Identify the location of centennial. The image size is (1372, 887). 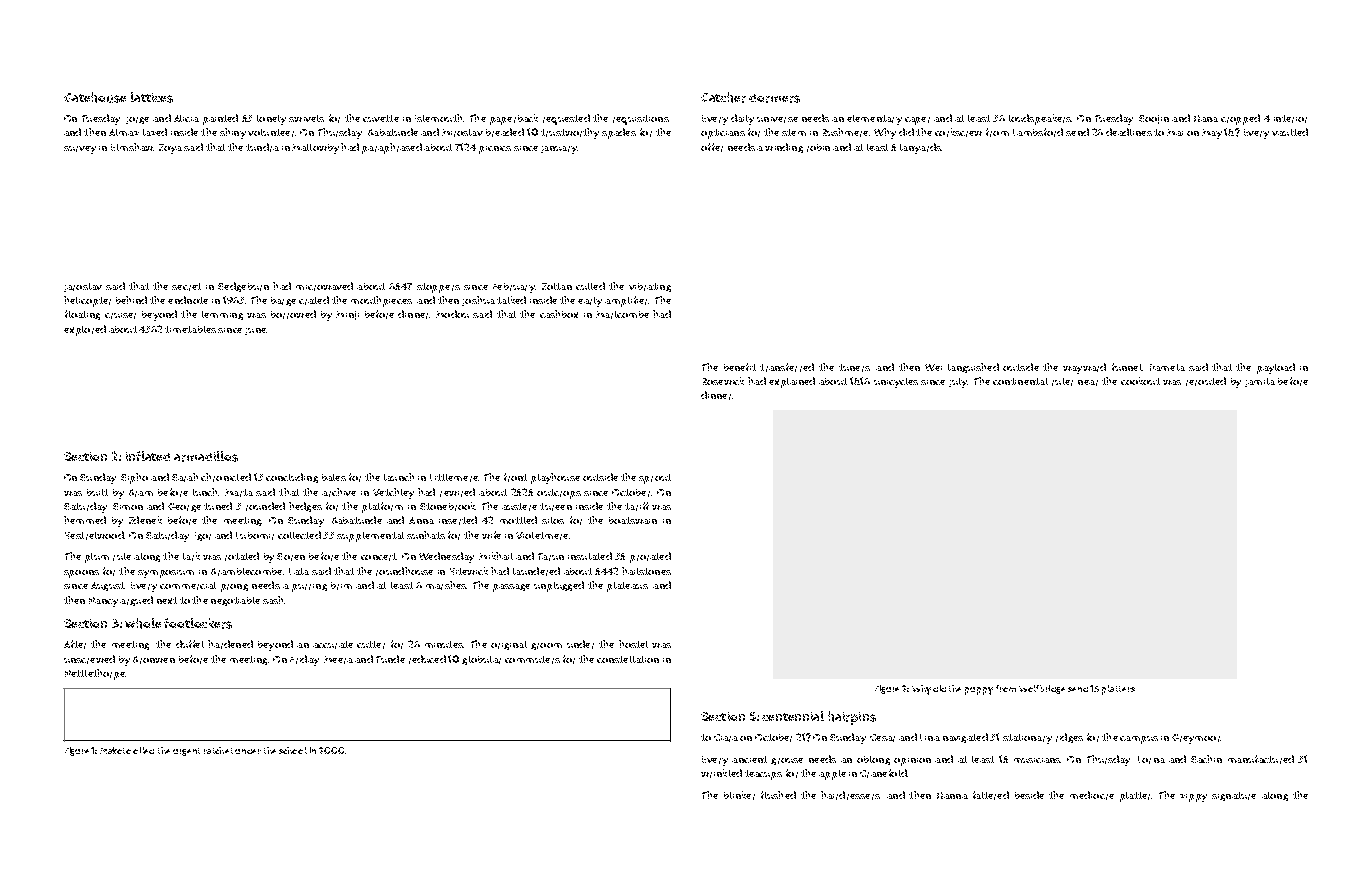
(793, 716).
